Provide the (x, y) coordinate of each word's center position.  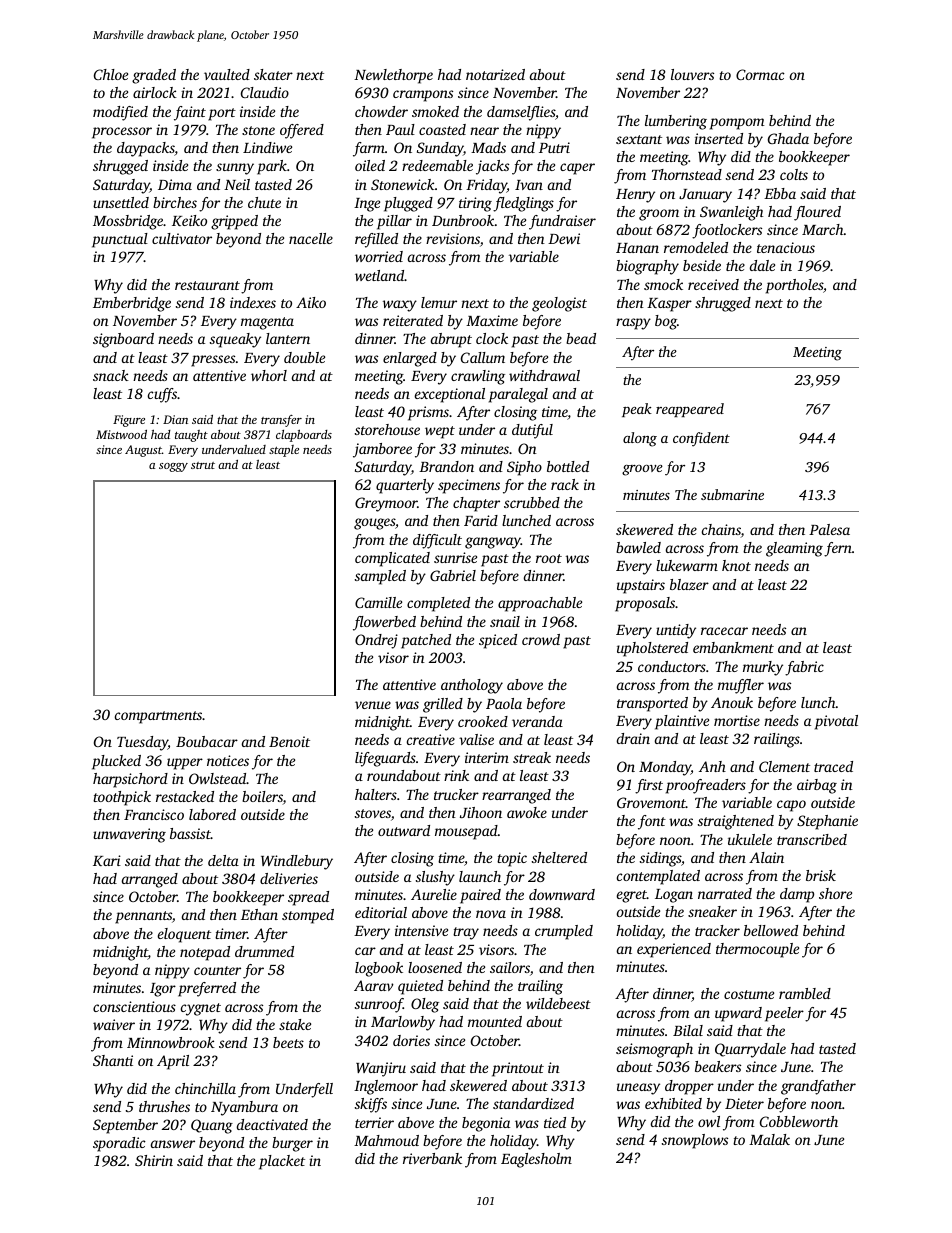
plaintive (682, 722)
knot (736, 565)
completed (438, 604)
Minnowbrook (171, 1042)
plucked (116, 762)
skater (273, 74)
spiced (498, 641)
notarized (495, 74)
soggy (173, 467)
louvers (692, 74)
